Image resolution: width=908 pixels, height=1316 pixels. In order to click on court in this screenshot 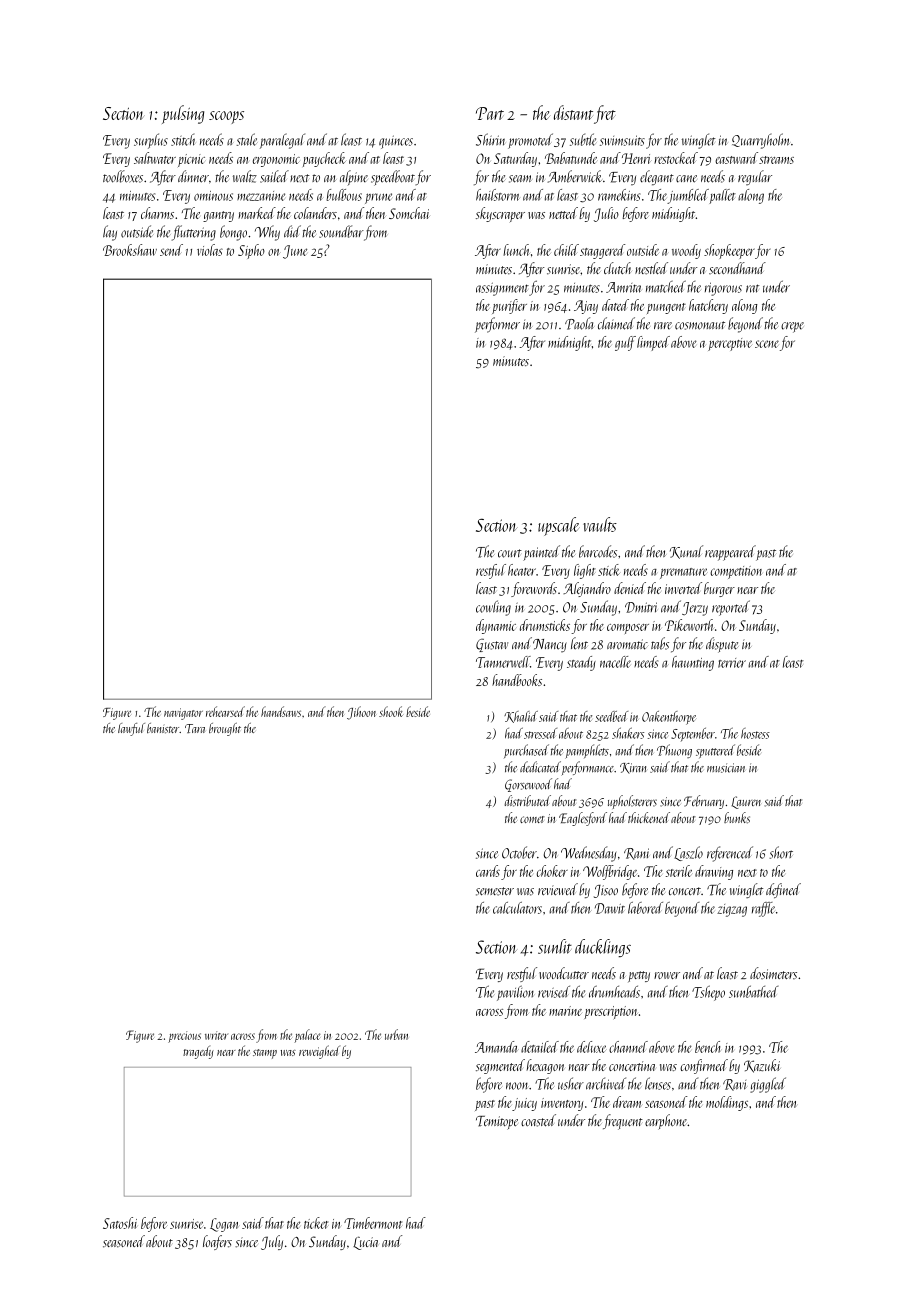, I will do `click(510, 553)`.
